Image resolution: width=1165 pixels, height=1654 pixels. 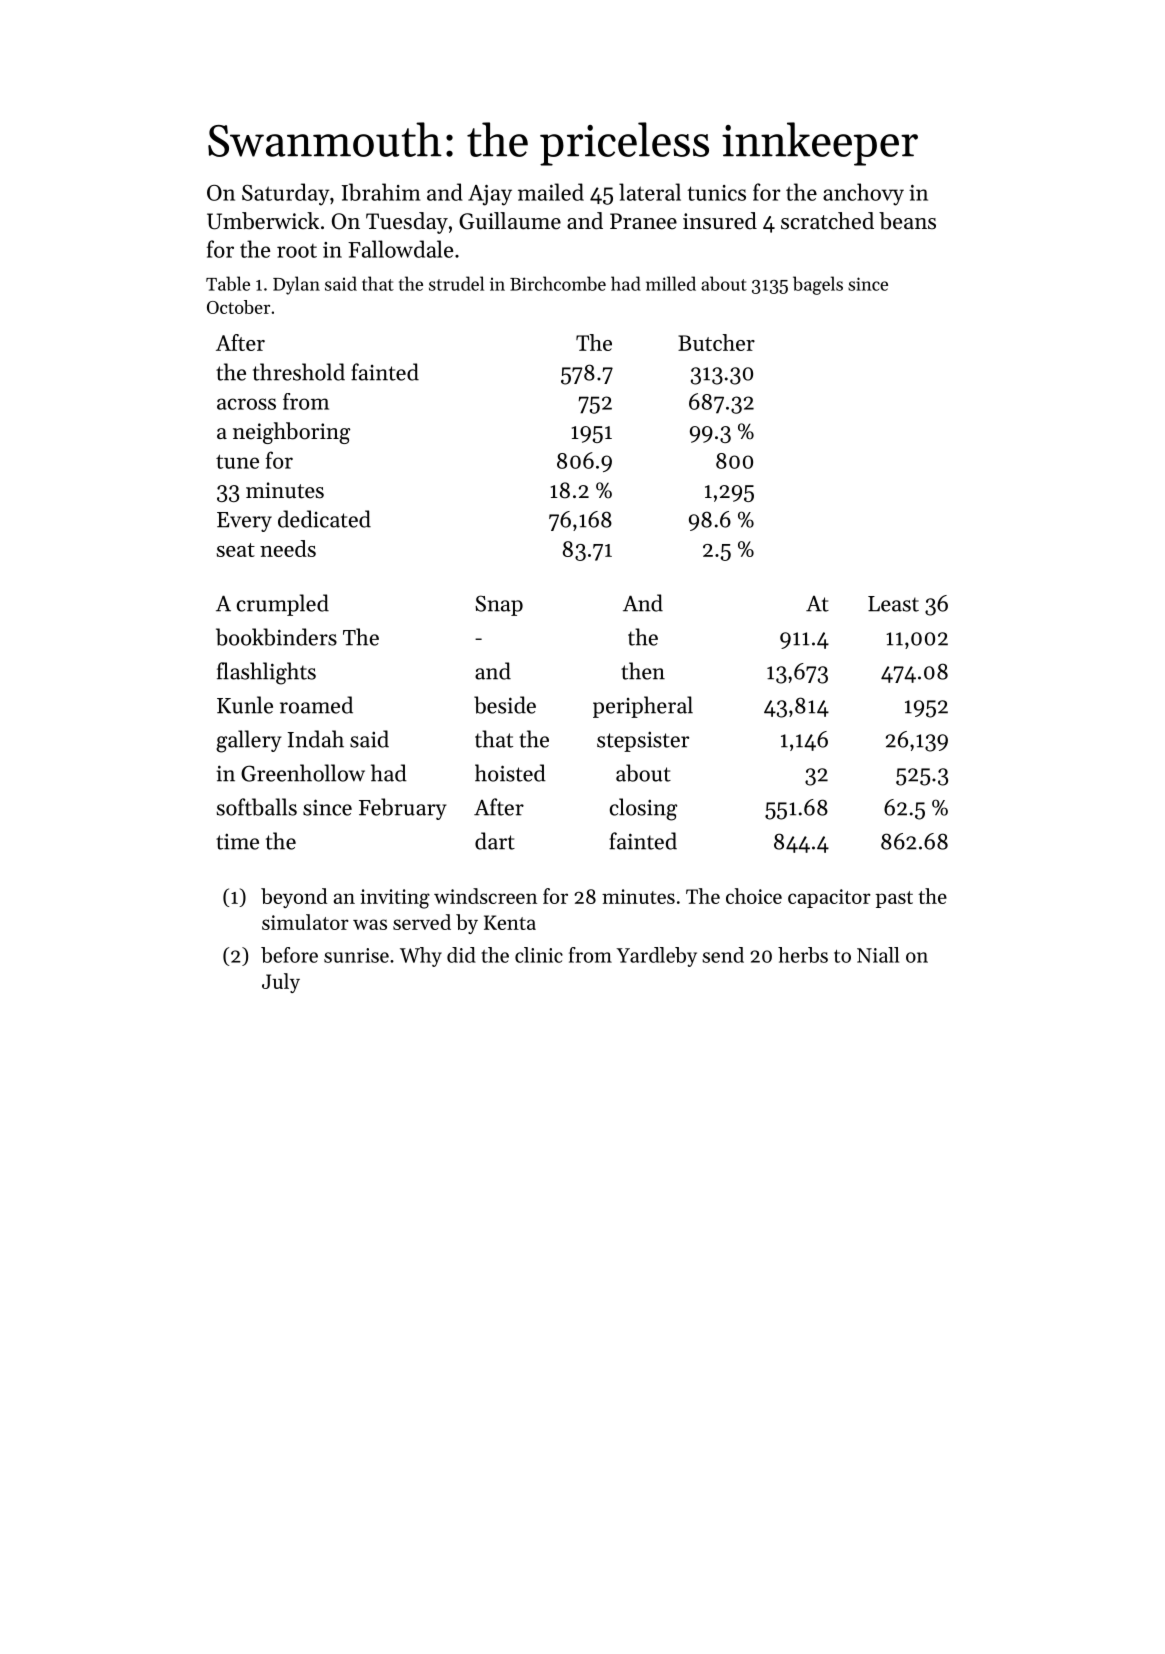 I want to click on Every, so click(x=244, y=522).
